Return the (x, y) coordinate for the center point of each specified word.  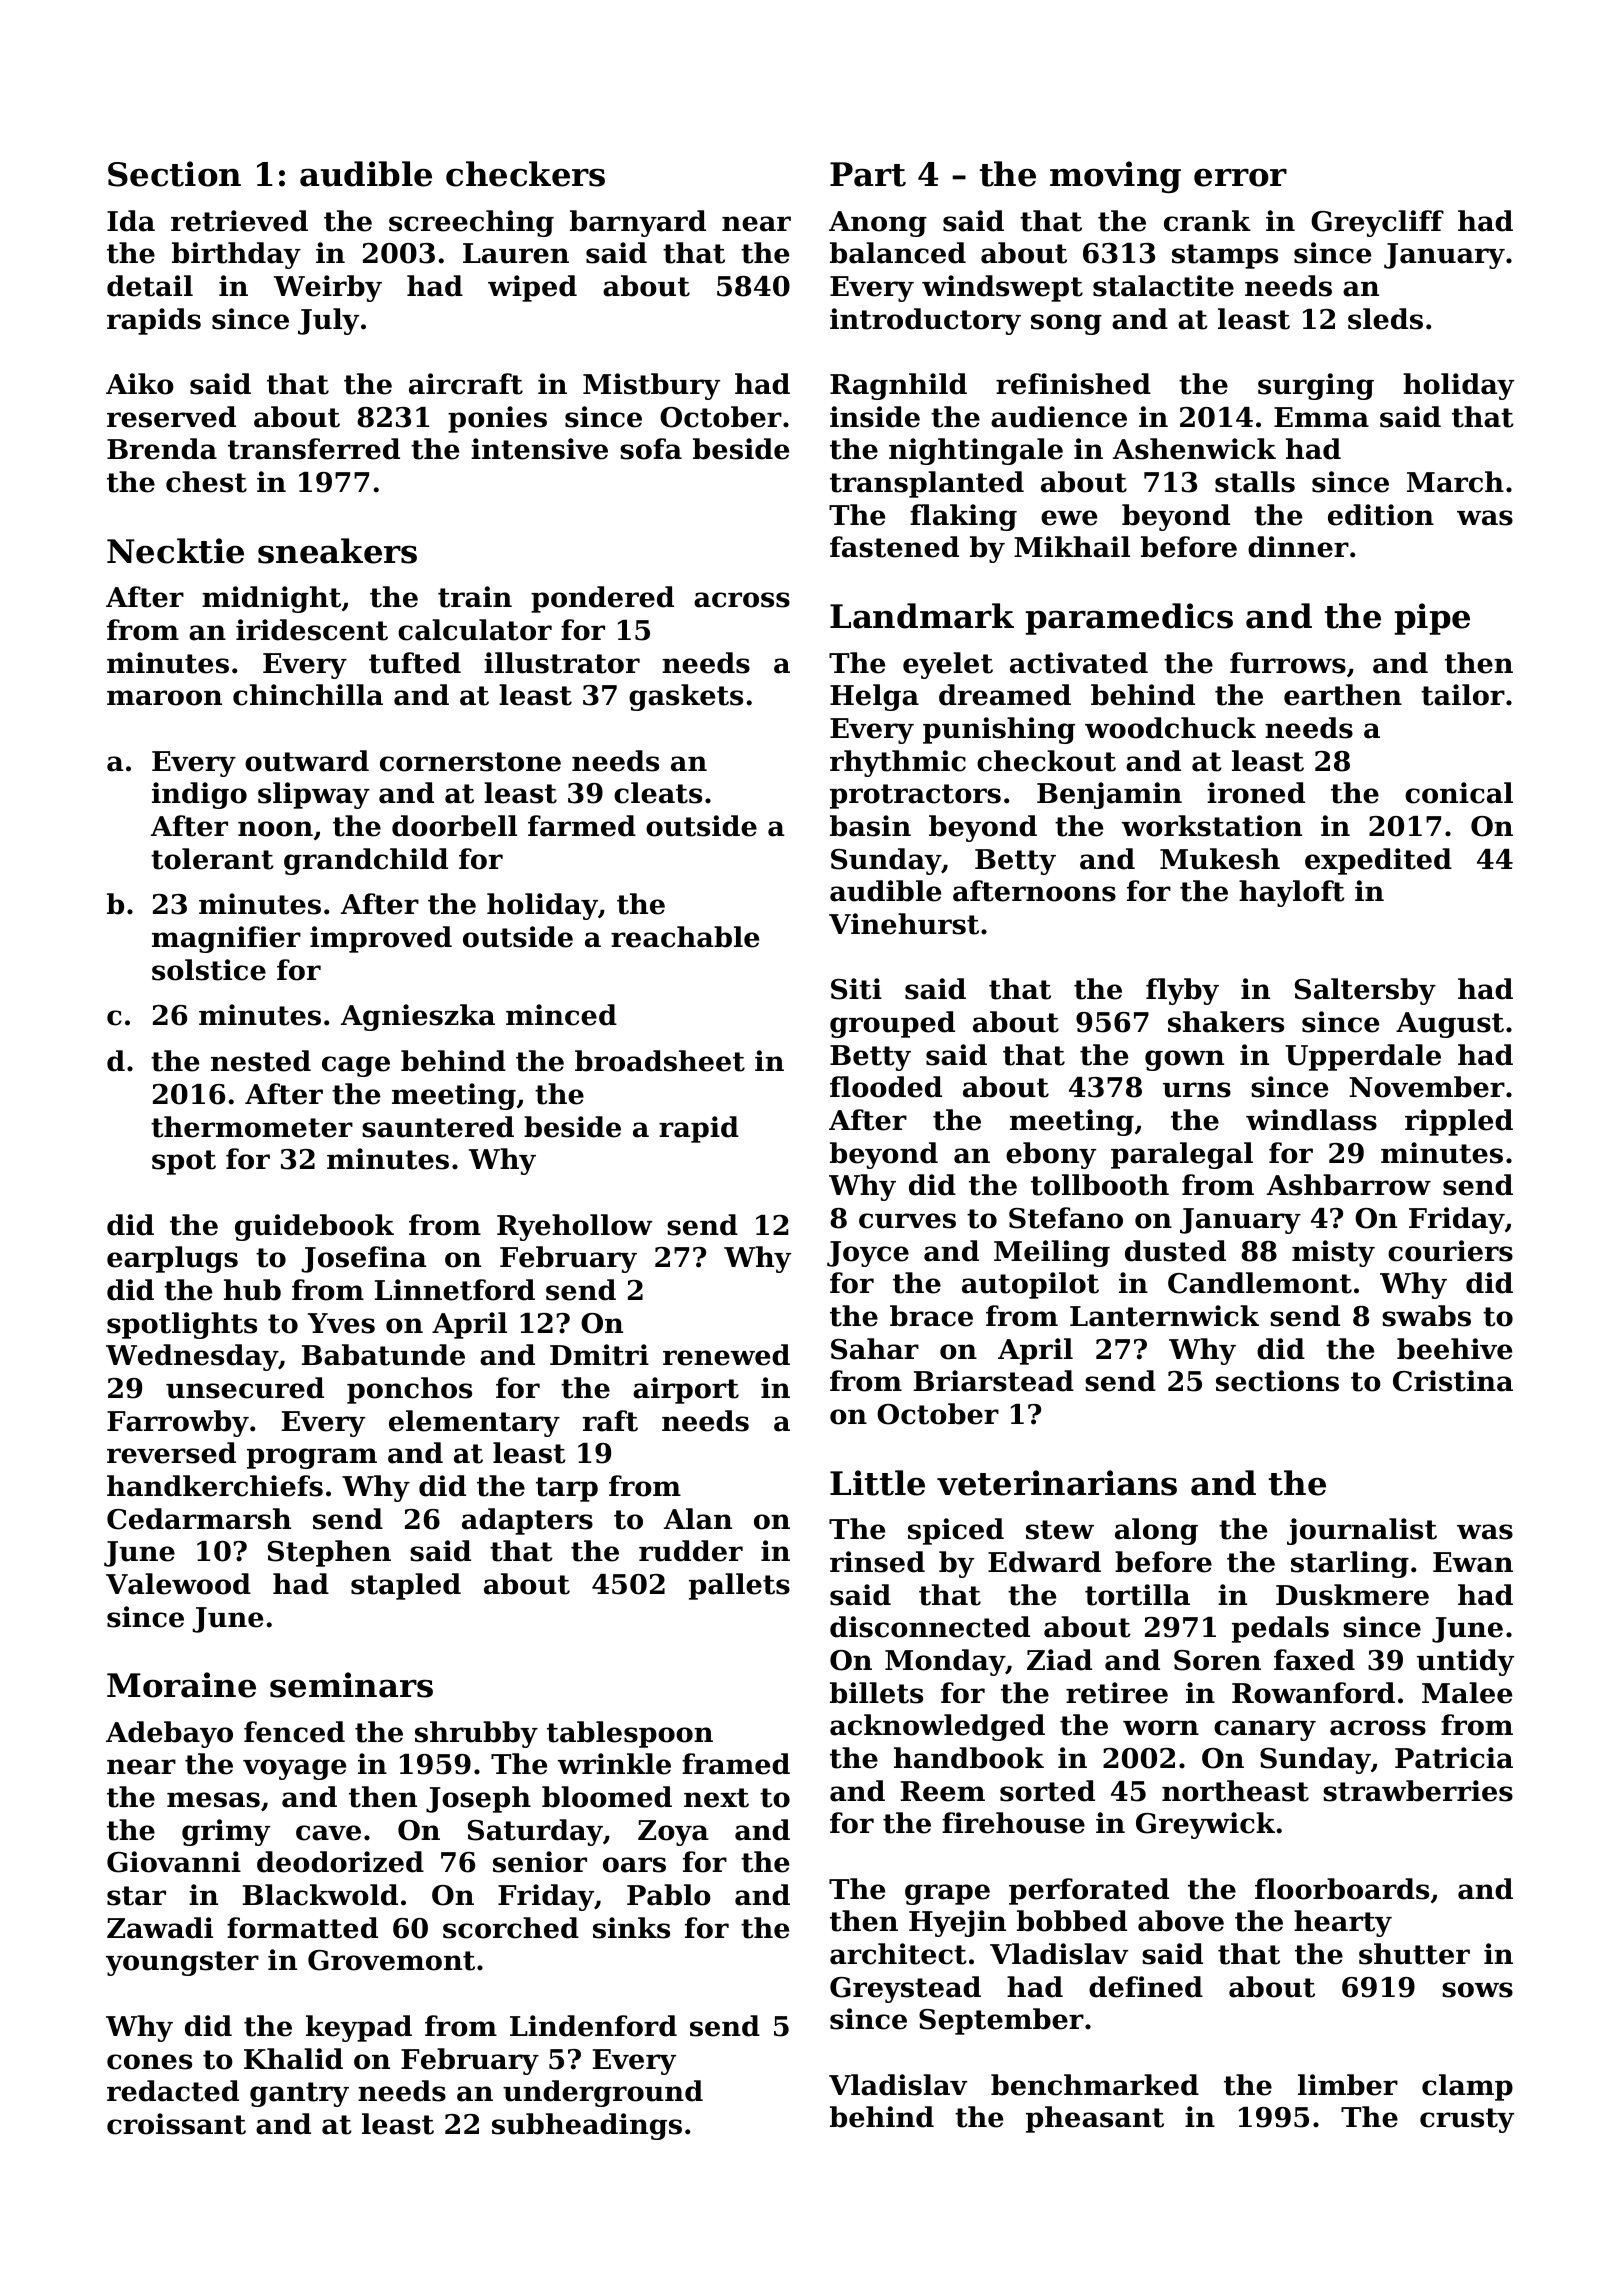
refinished (1073, 384)
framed (736, 1764)
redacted (173, 2091)
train (475, 597)
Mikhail (1072, 547)
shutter (1414, 1954)
